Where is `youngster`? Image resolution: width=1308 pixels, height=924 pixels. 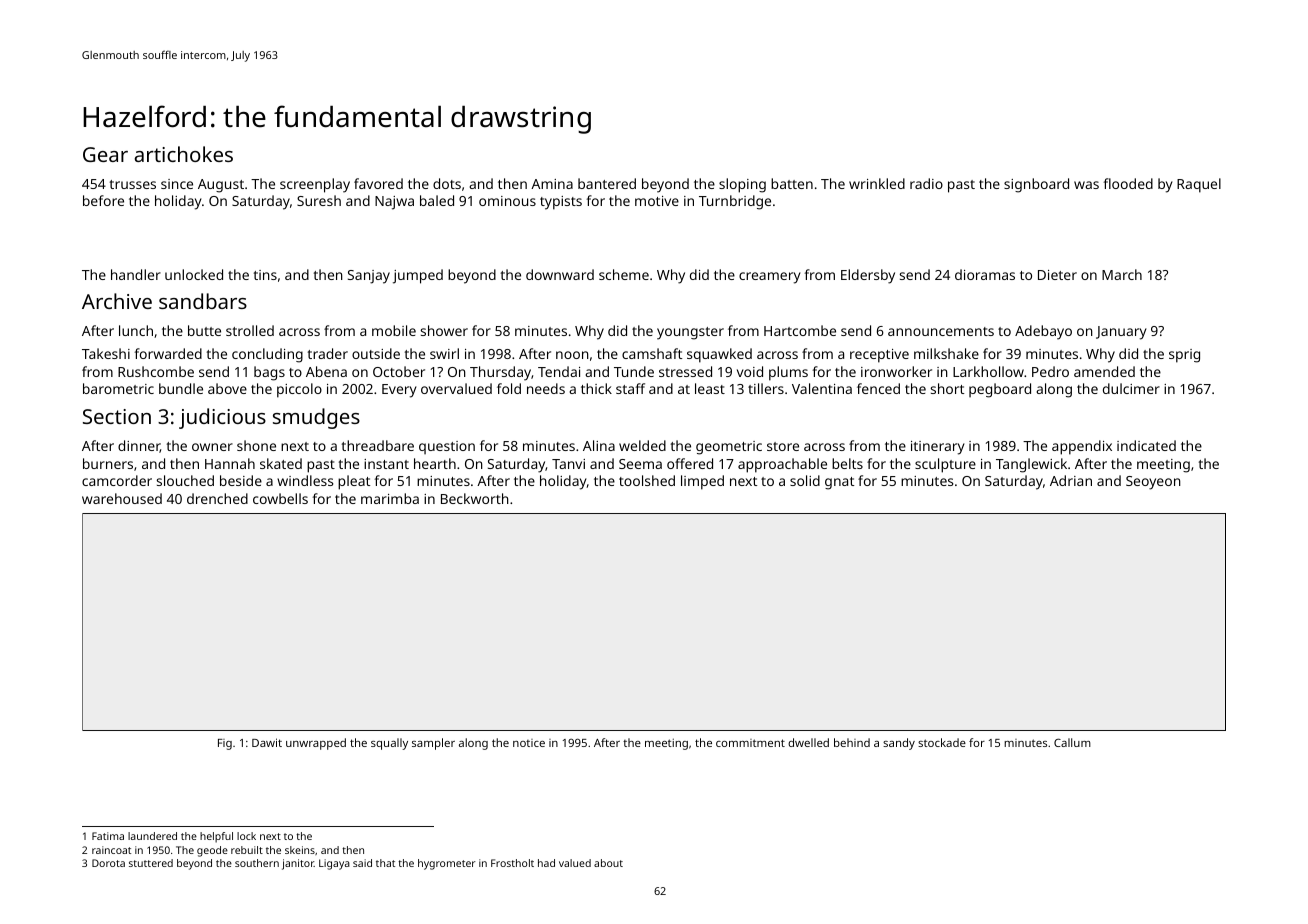 youngster is located at coordinates (690, 333).
